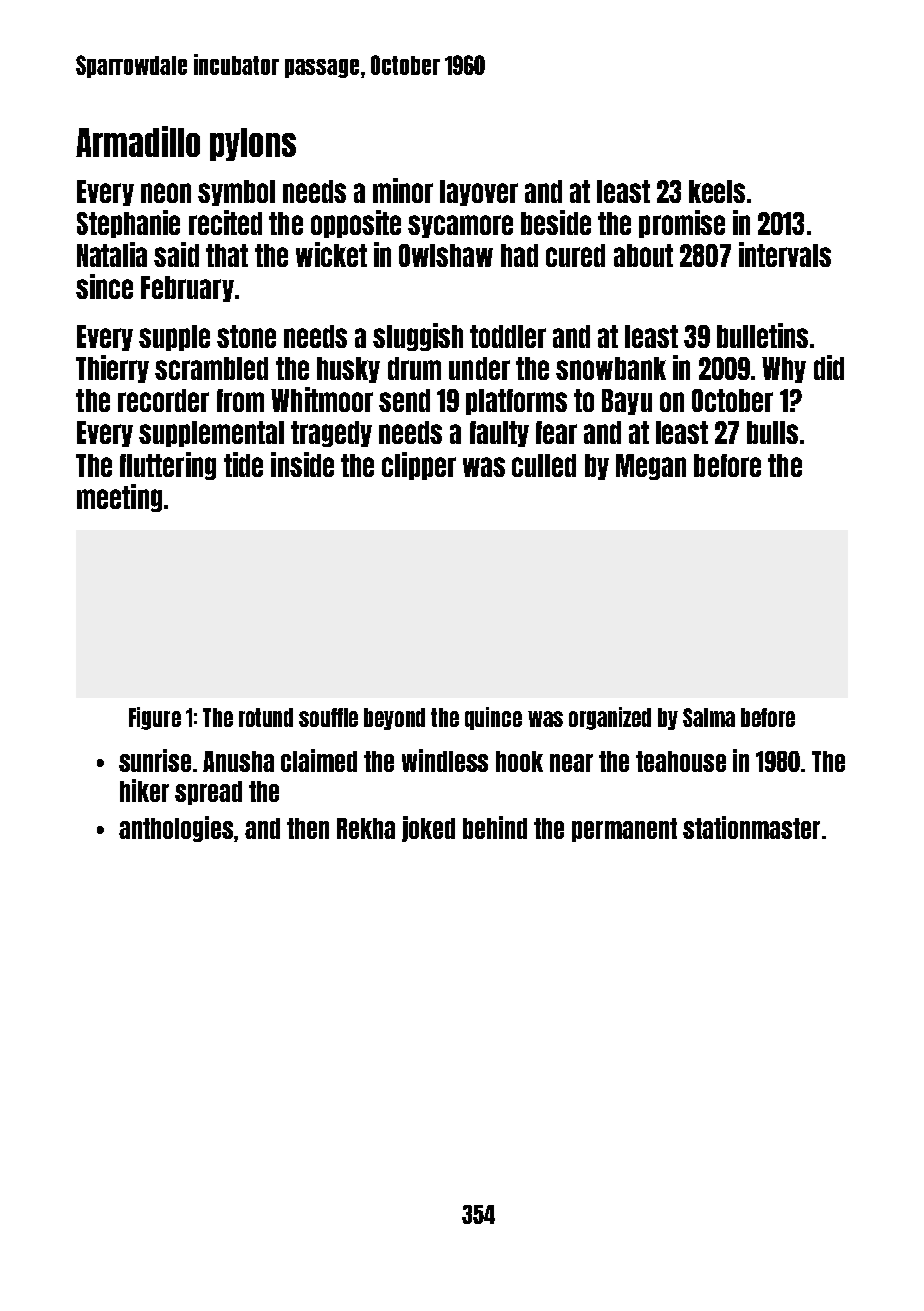 Image resolution: width=924 pixels, height=1311 pixels. I want to click on keels, so click(717, 191).
